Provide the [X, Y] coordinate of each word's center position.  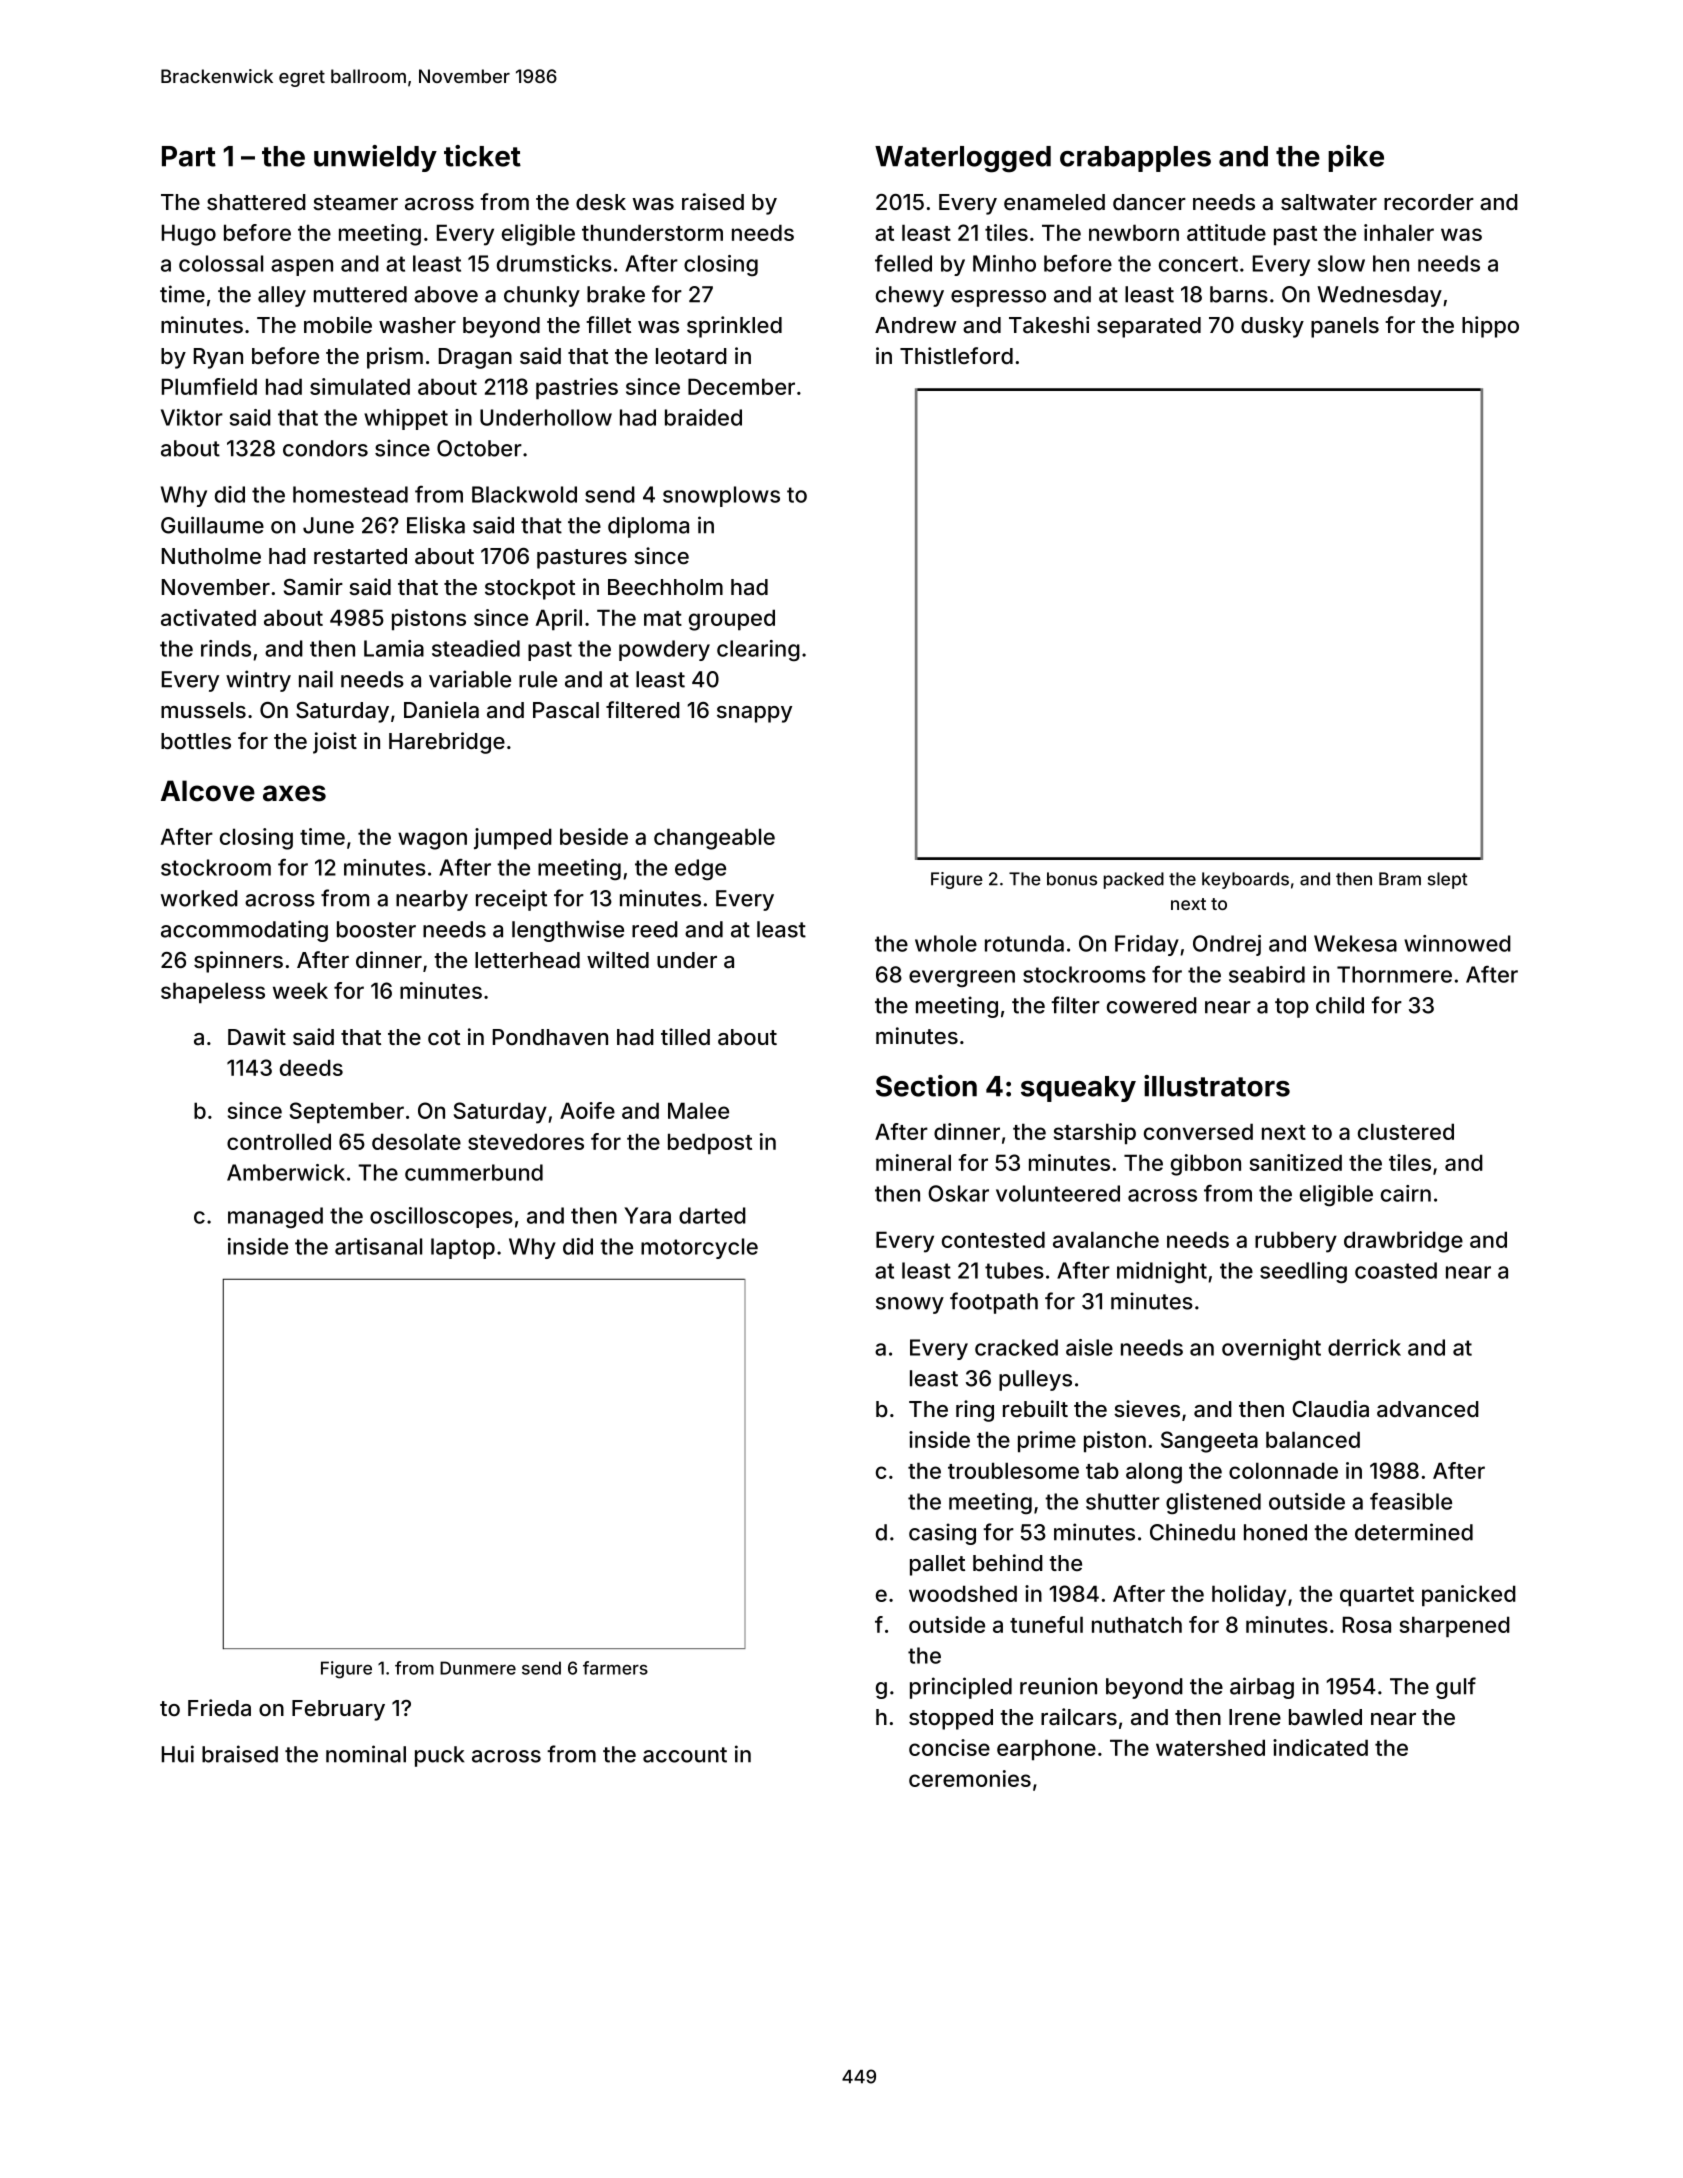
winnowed [1457, 943]
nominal [366, 1754]
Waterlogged [963, 159]
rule [538, 679]
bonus [1072, 879]
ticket [482, 156]
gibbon [1206, 1165]
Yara [647, 1215]
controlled [279, 1141]
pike [1356, 158]
